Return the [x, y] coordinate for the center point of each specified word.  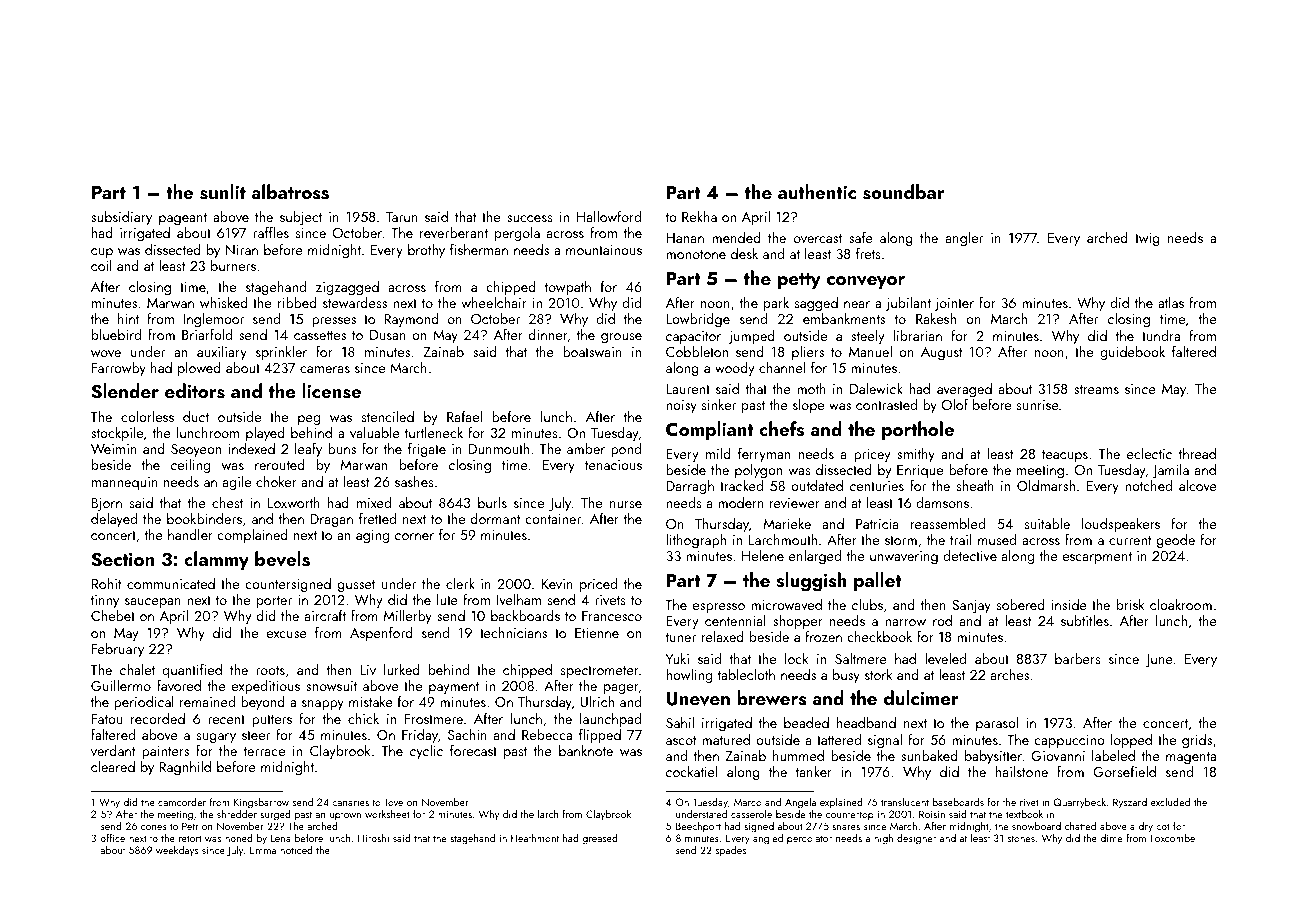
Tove [393, 802]
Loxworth [294, 502]
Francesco [612, 616]
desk [744, 253]
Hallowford [609, 216]
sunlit [223, 192]
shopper [798, 623]
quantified [192, 670]
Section [122, 559]
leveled [945, 658]
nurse [626, 504]
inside [1069, 604]
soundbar [903, 192]
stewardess [355, 302]
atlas [1171, 302]
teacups [1065, 456]
